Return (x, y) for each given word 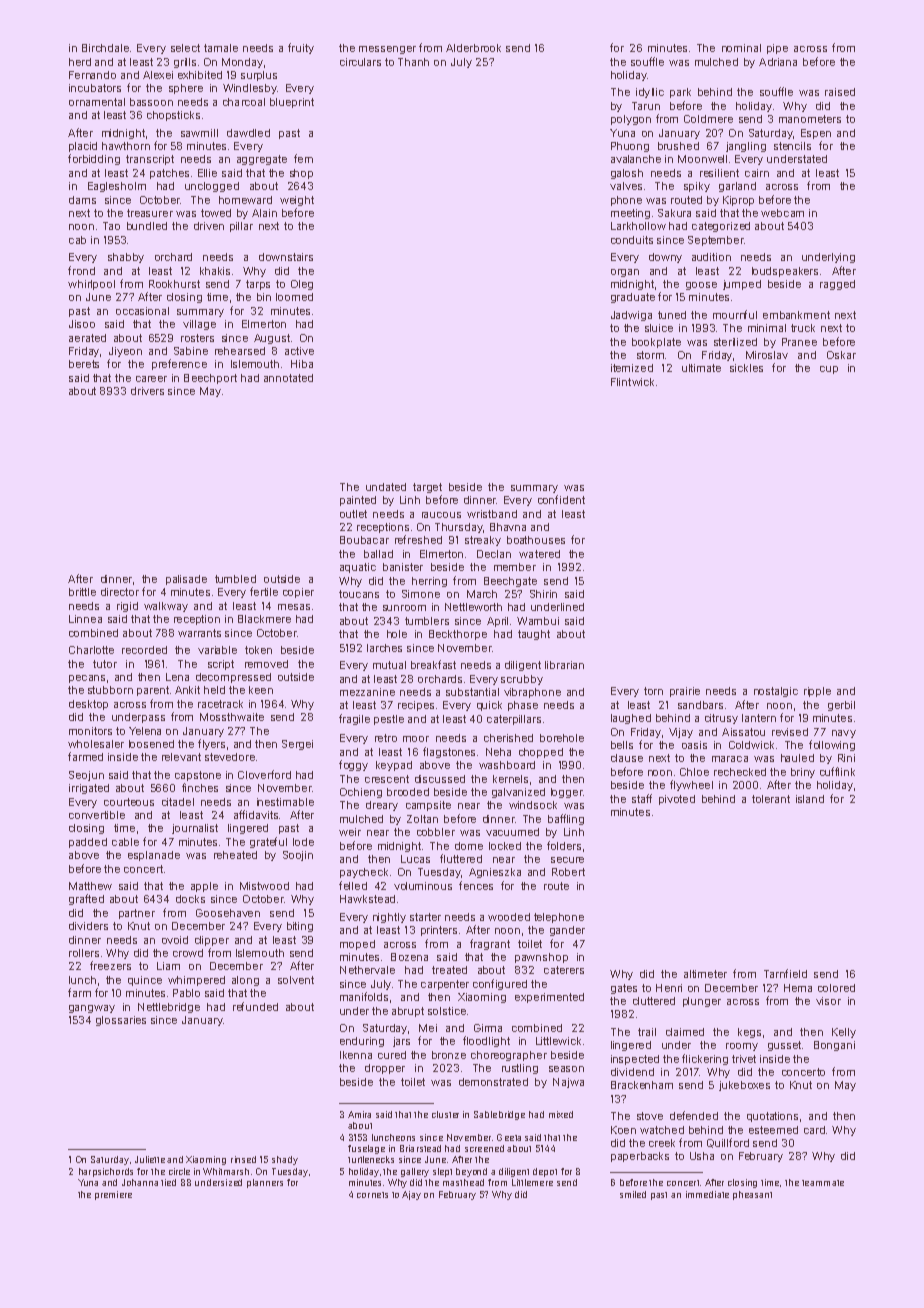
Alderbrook (473, 48)
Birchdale (105, 48)
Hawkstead (367, 899)
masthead (463, 1182)
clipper (212, 941)
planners (265, 1183)
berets (84, 364)
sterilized (735, 342)
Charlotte (91, 650)
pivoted (677, 800)
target (427, 488)
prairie (685, 692)
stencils (792, 146)
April (497, 622)
